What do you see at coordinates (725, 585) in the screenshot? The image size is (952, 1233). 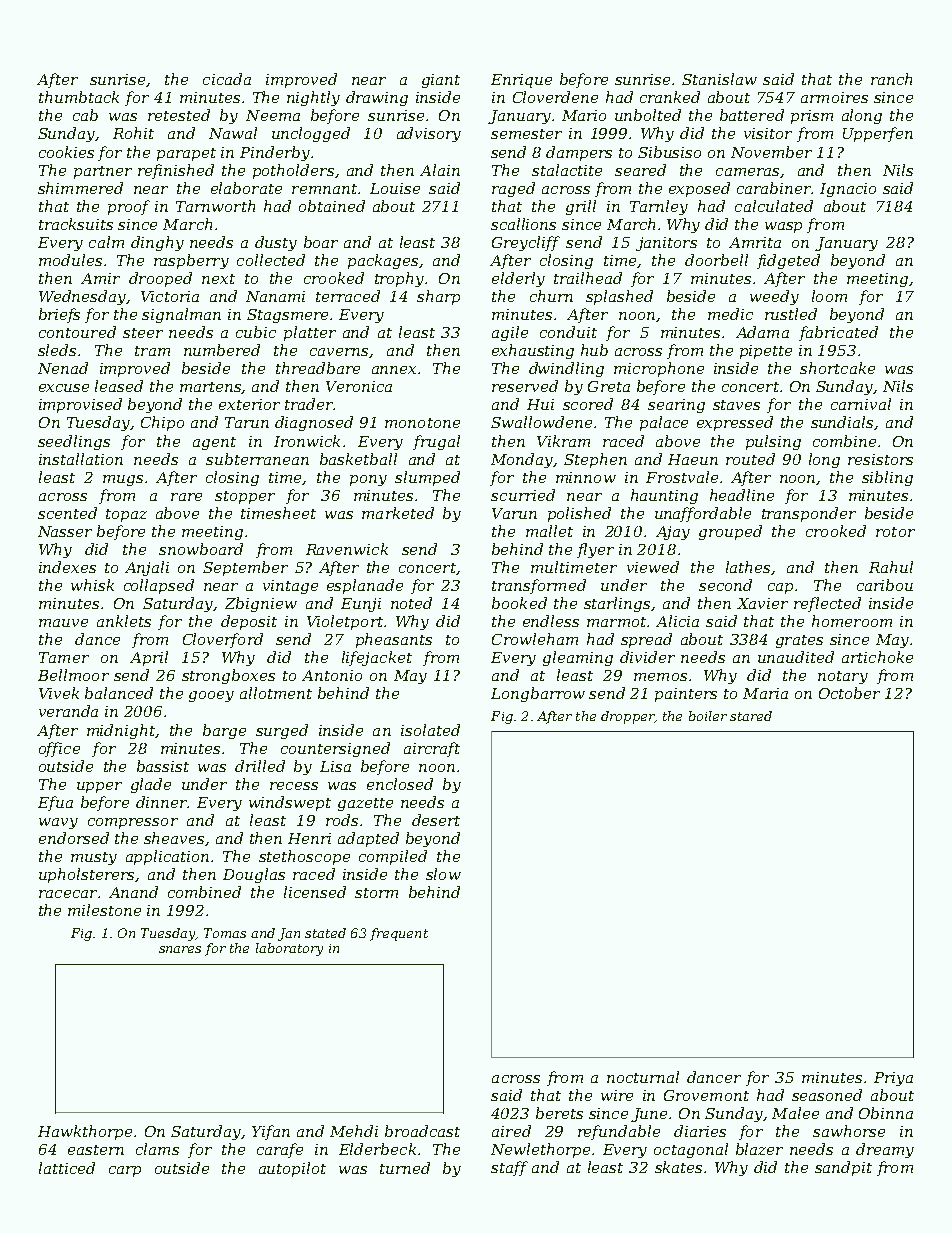 I see `second` at bounding box center [725, 585].
